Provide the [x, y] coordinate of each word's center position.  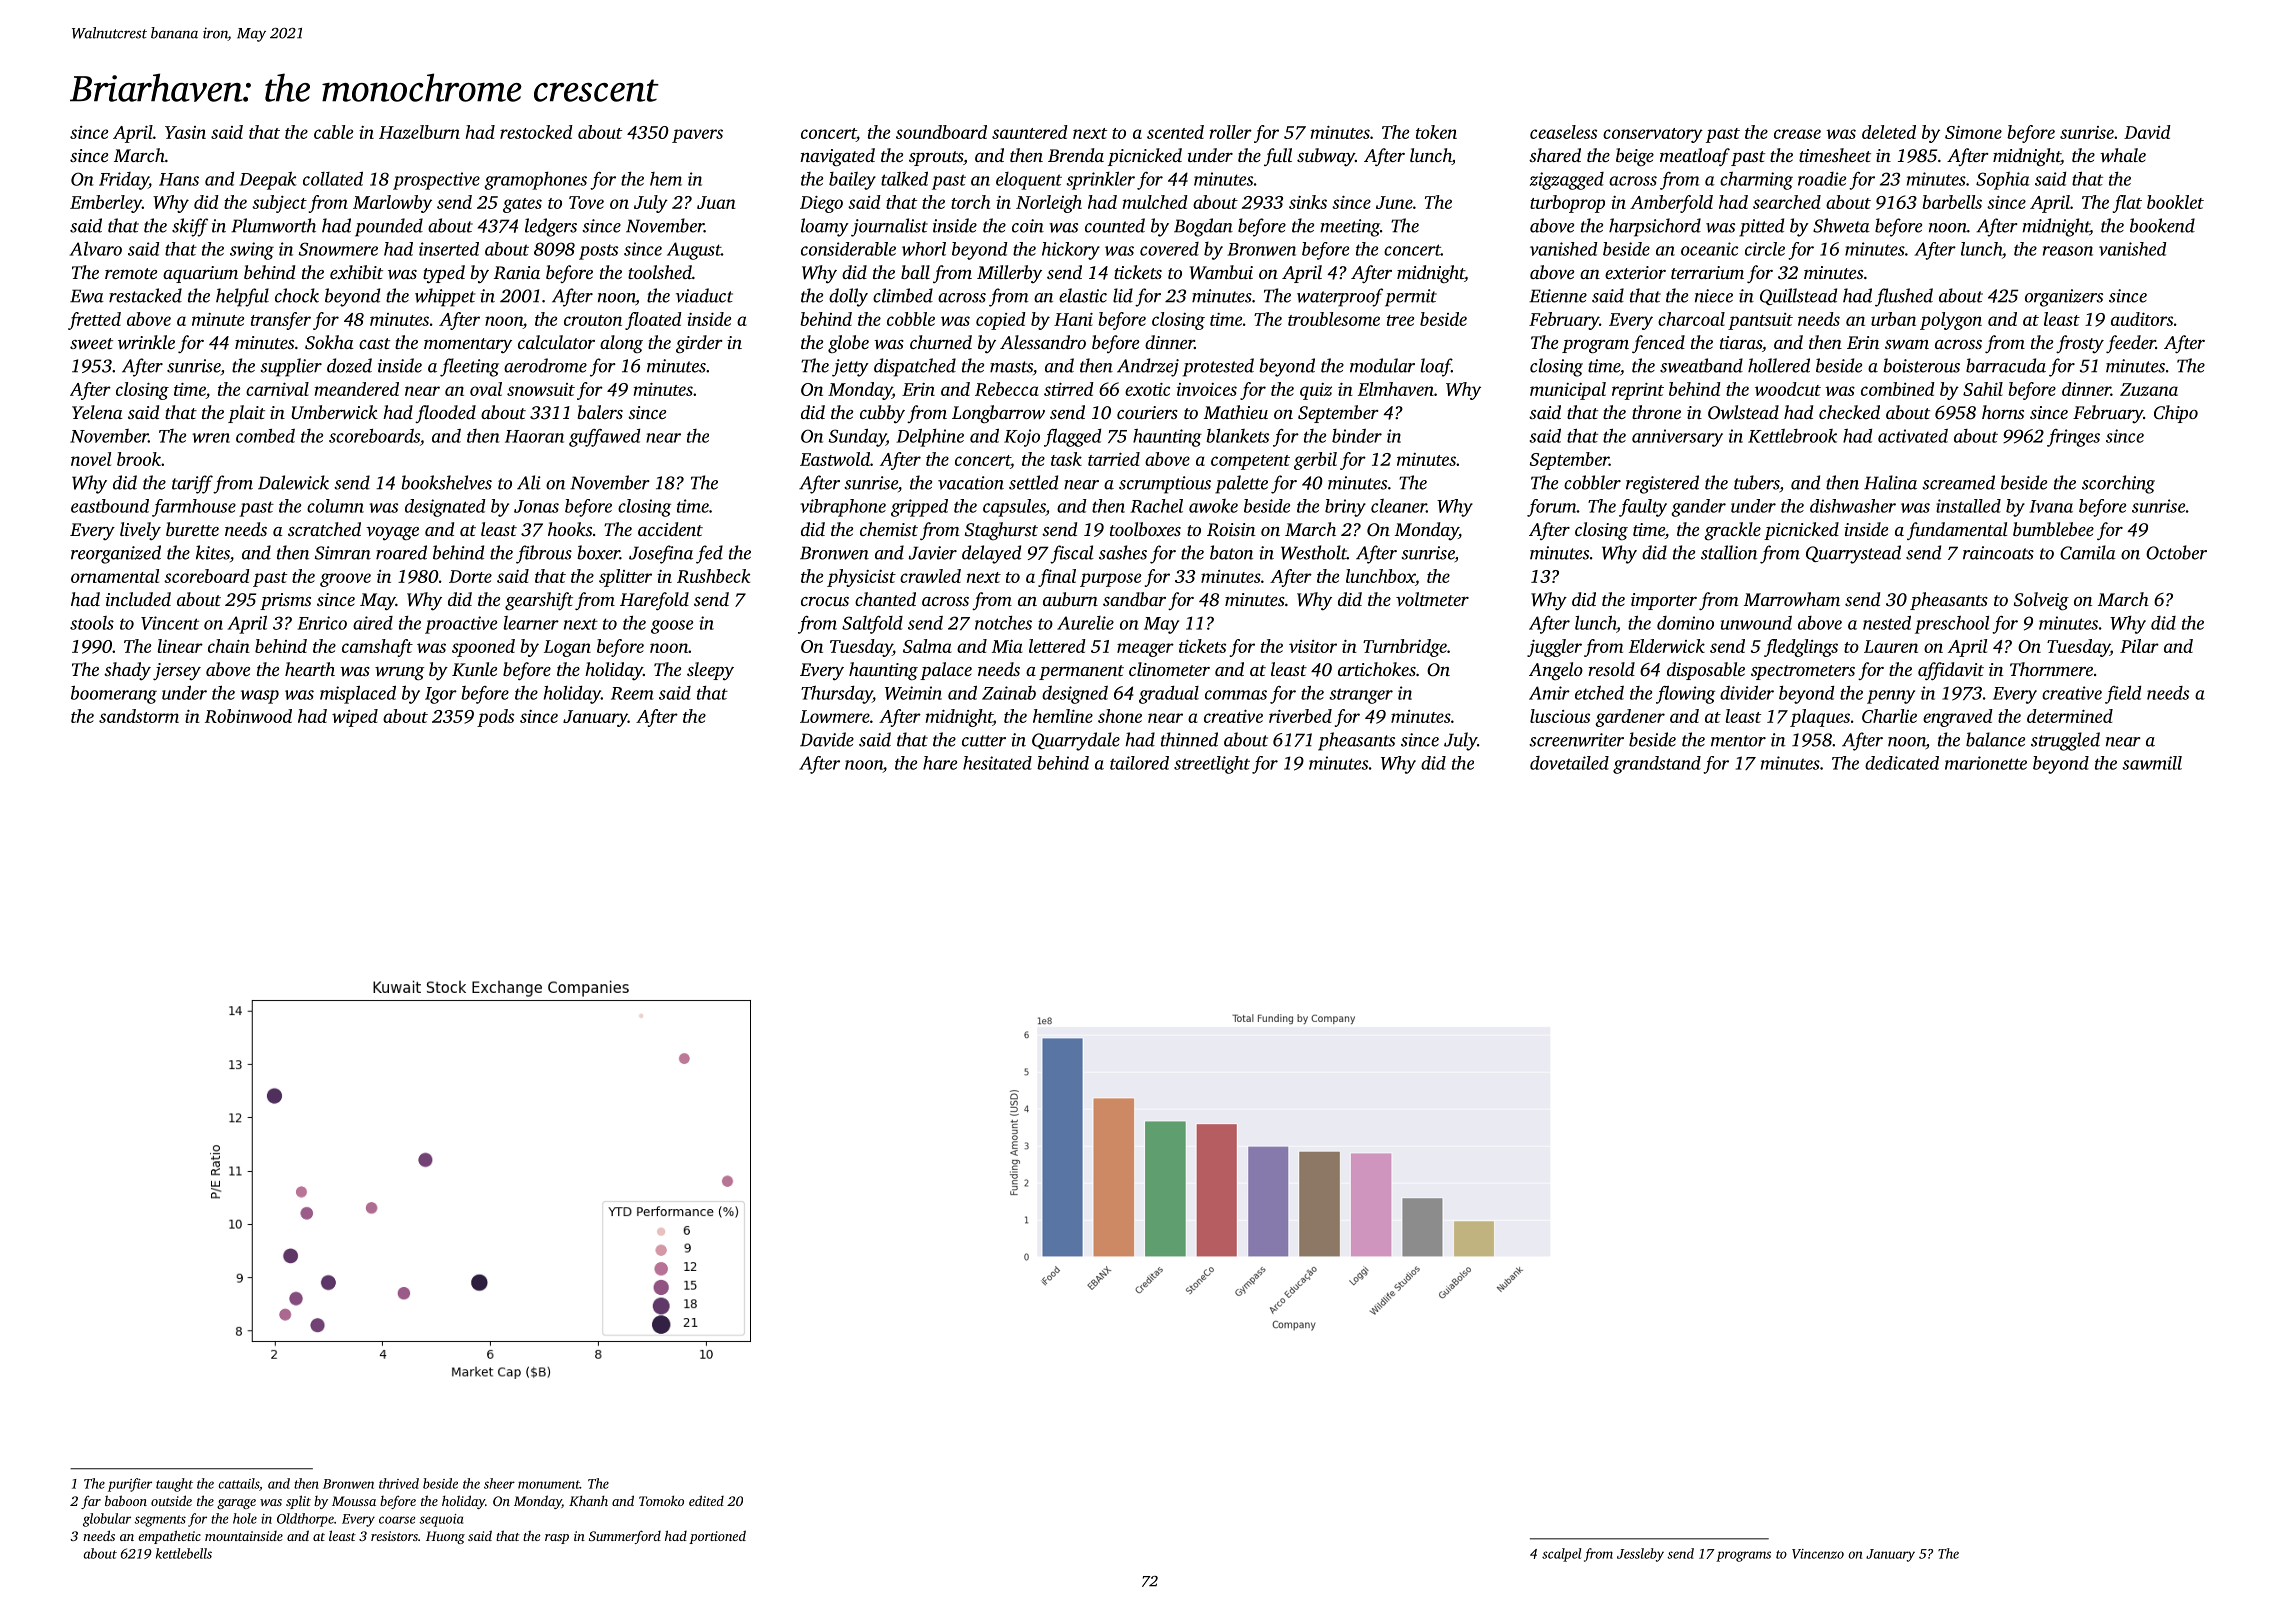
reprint [1638, 391]
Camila [2088, 552]
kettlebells [184, 1553]
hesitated [997, 763]
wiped [355, 718]
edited [706, 1500]
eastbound [110, 506]
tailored [1139, 763]
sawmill [2152, 763]
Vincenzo [1818, 1554]
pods [495, 718]
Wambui [1221, 272]
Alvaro [95, 248]
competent [1250, 462]
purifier [130, 1485]
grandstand [1657, 765]
